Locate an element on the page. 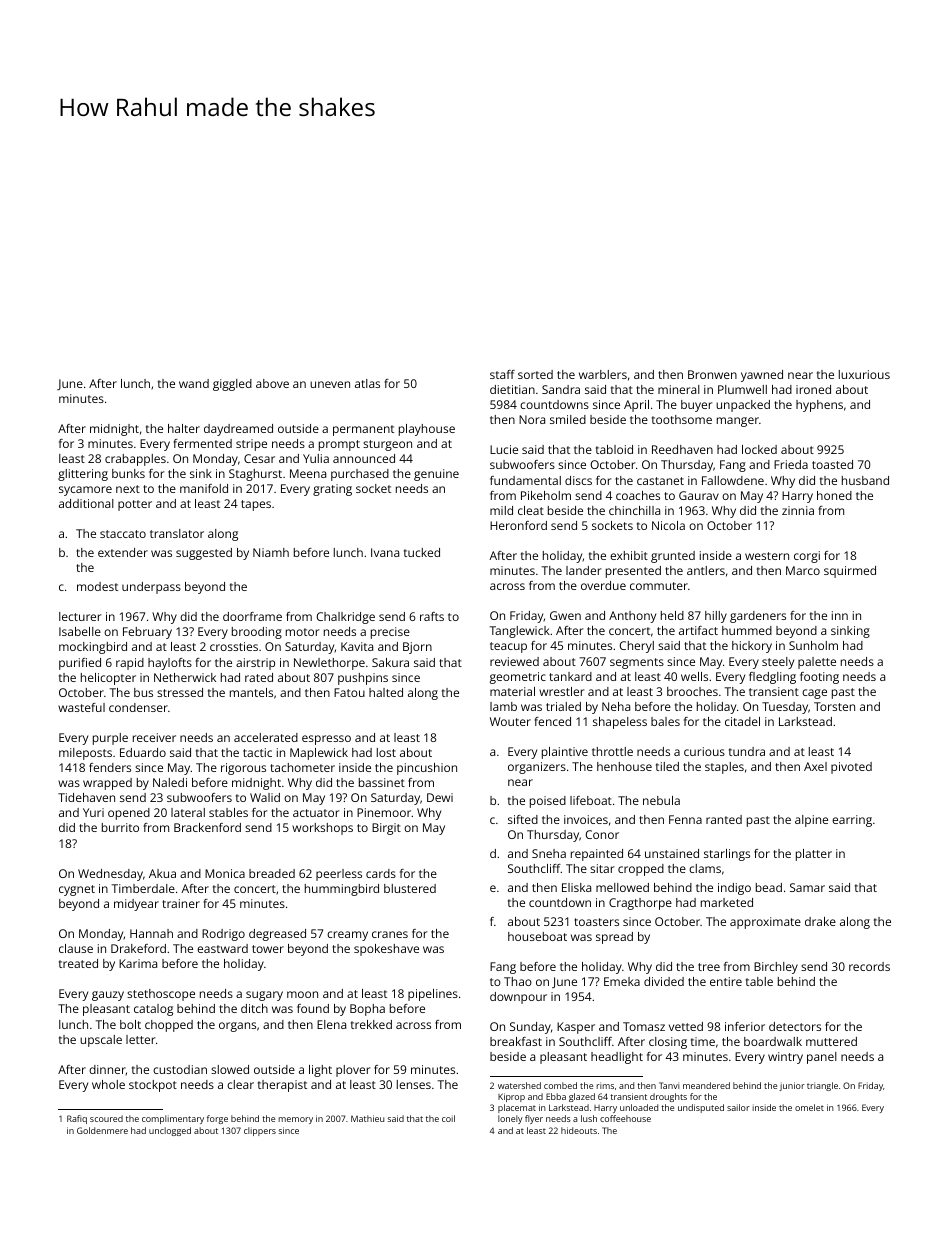  purchased is located at coordinates (360, 475).
